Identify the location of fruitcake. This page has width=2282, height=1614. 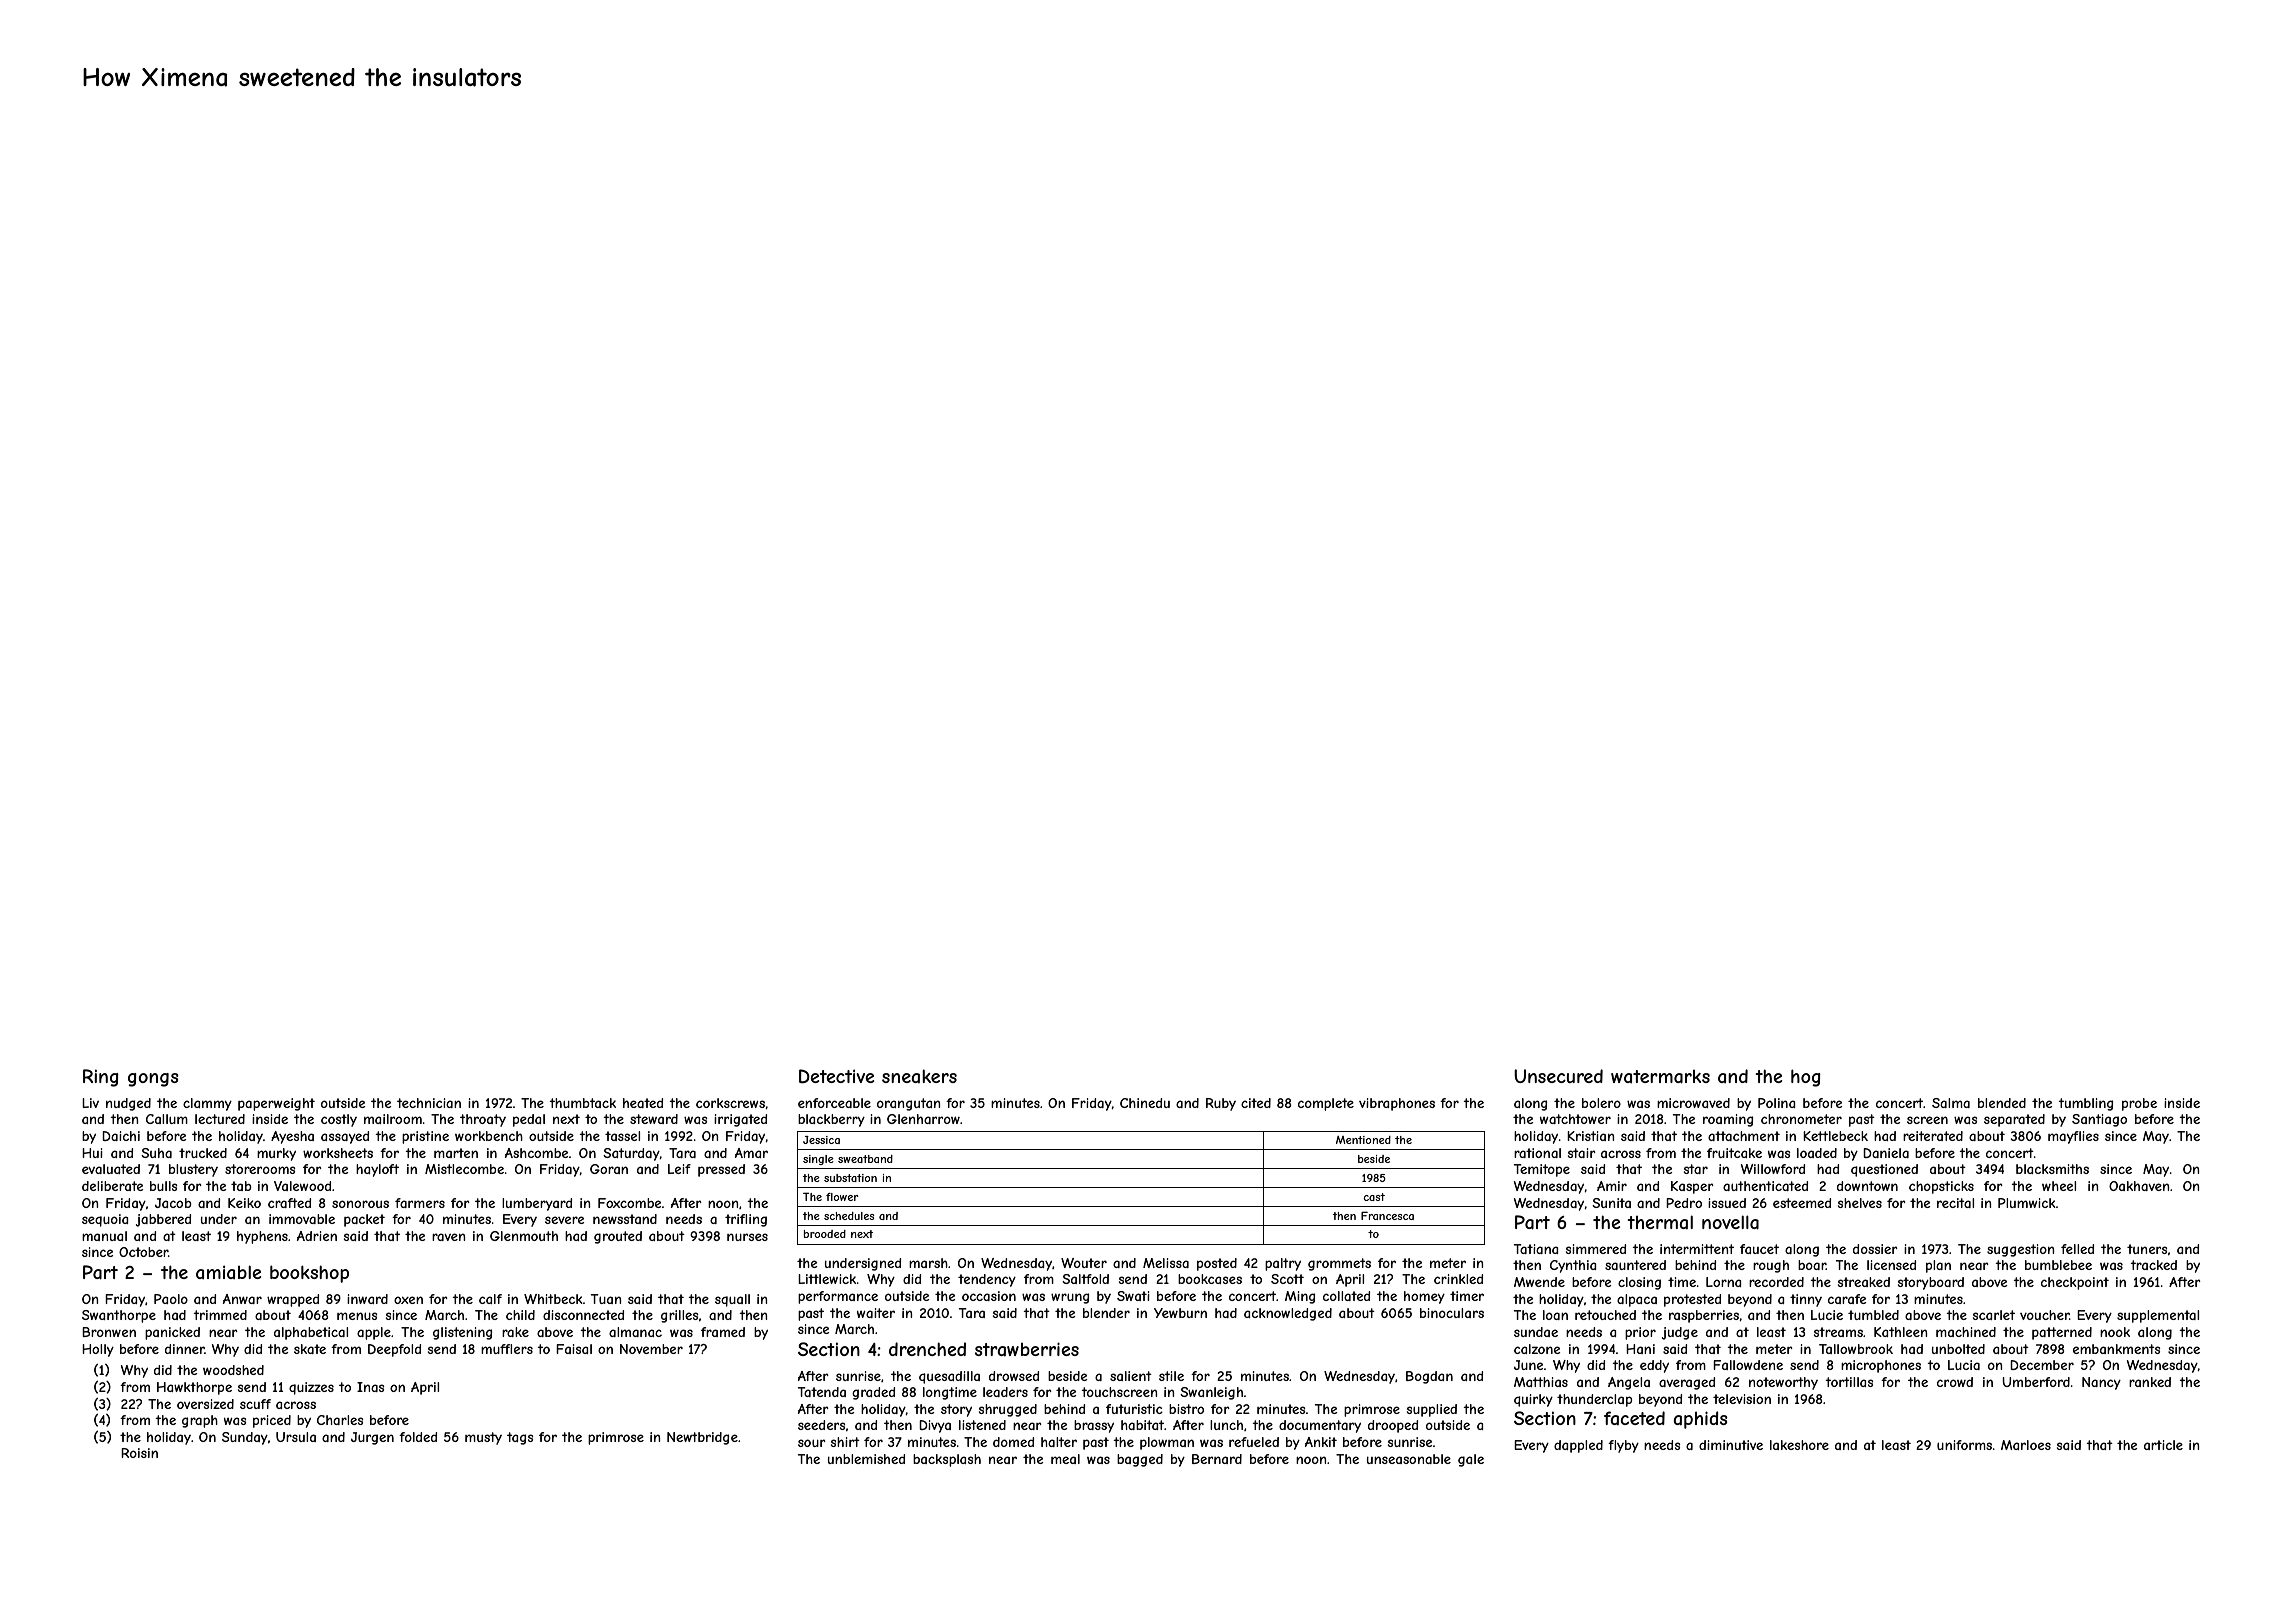
(1734, 1153).
